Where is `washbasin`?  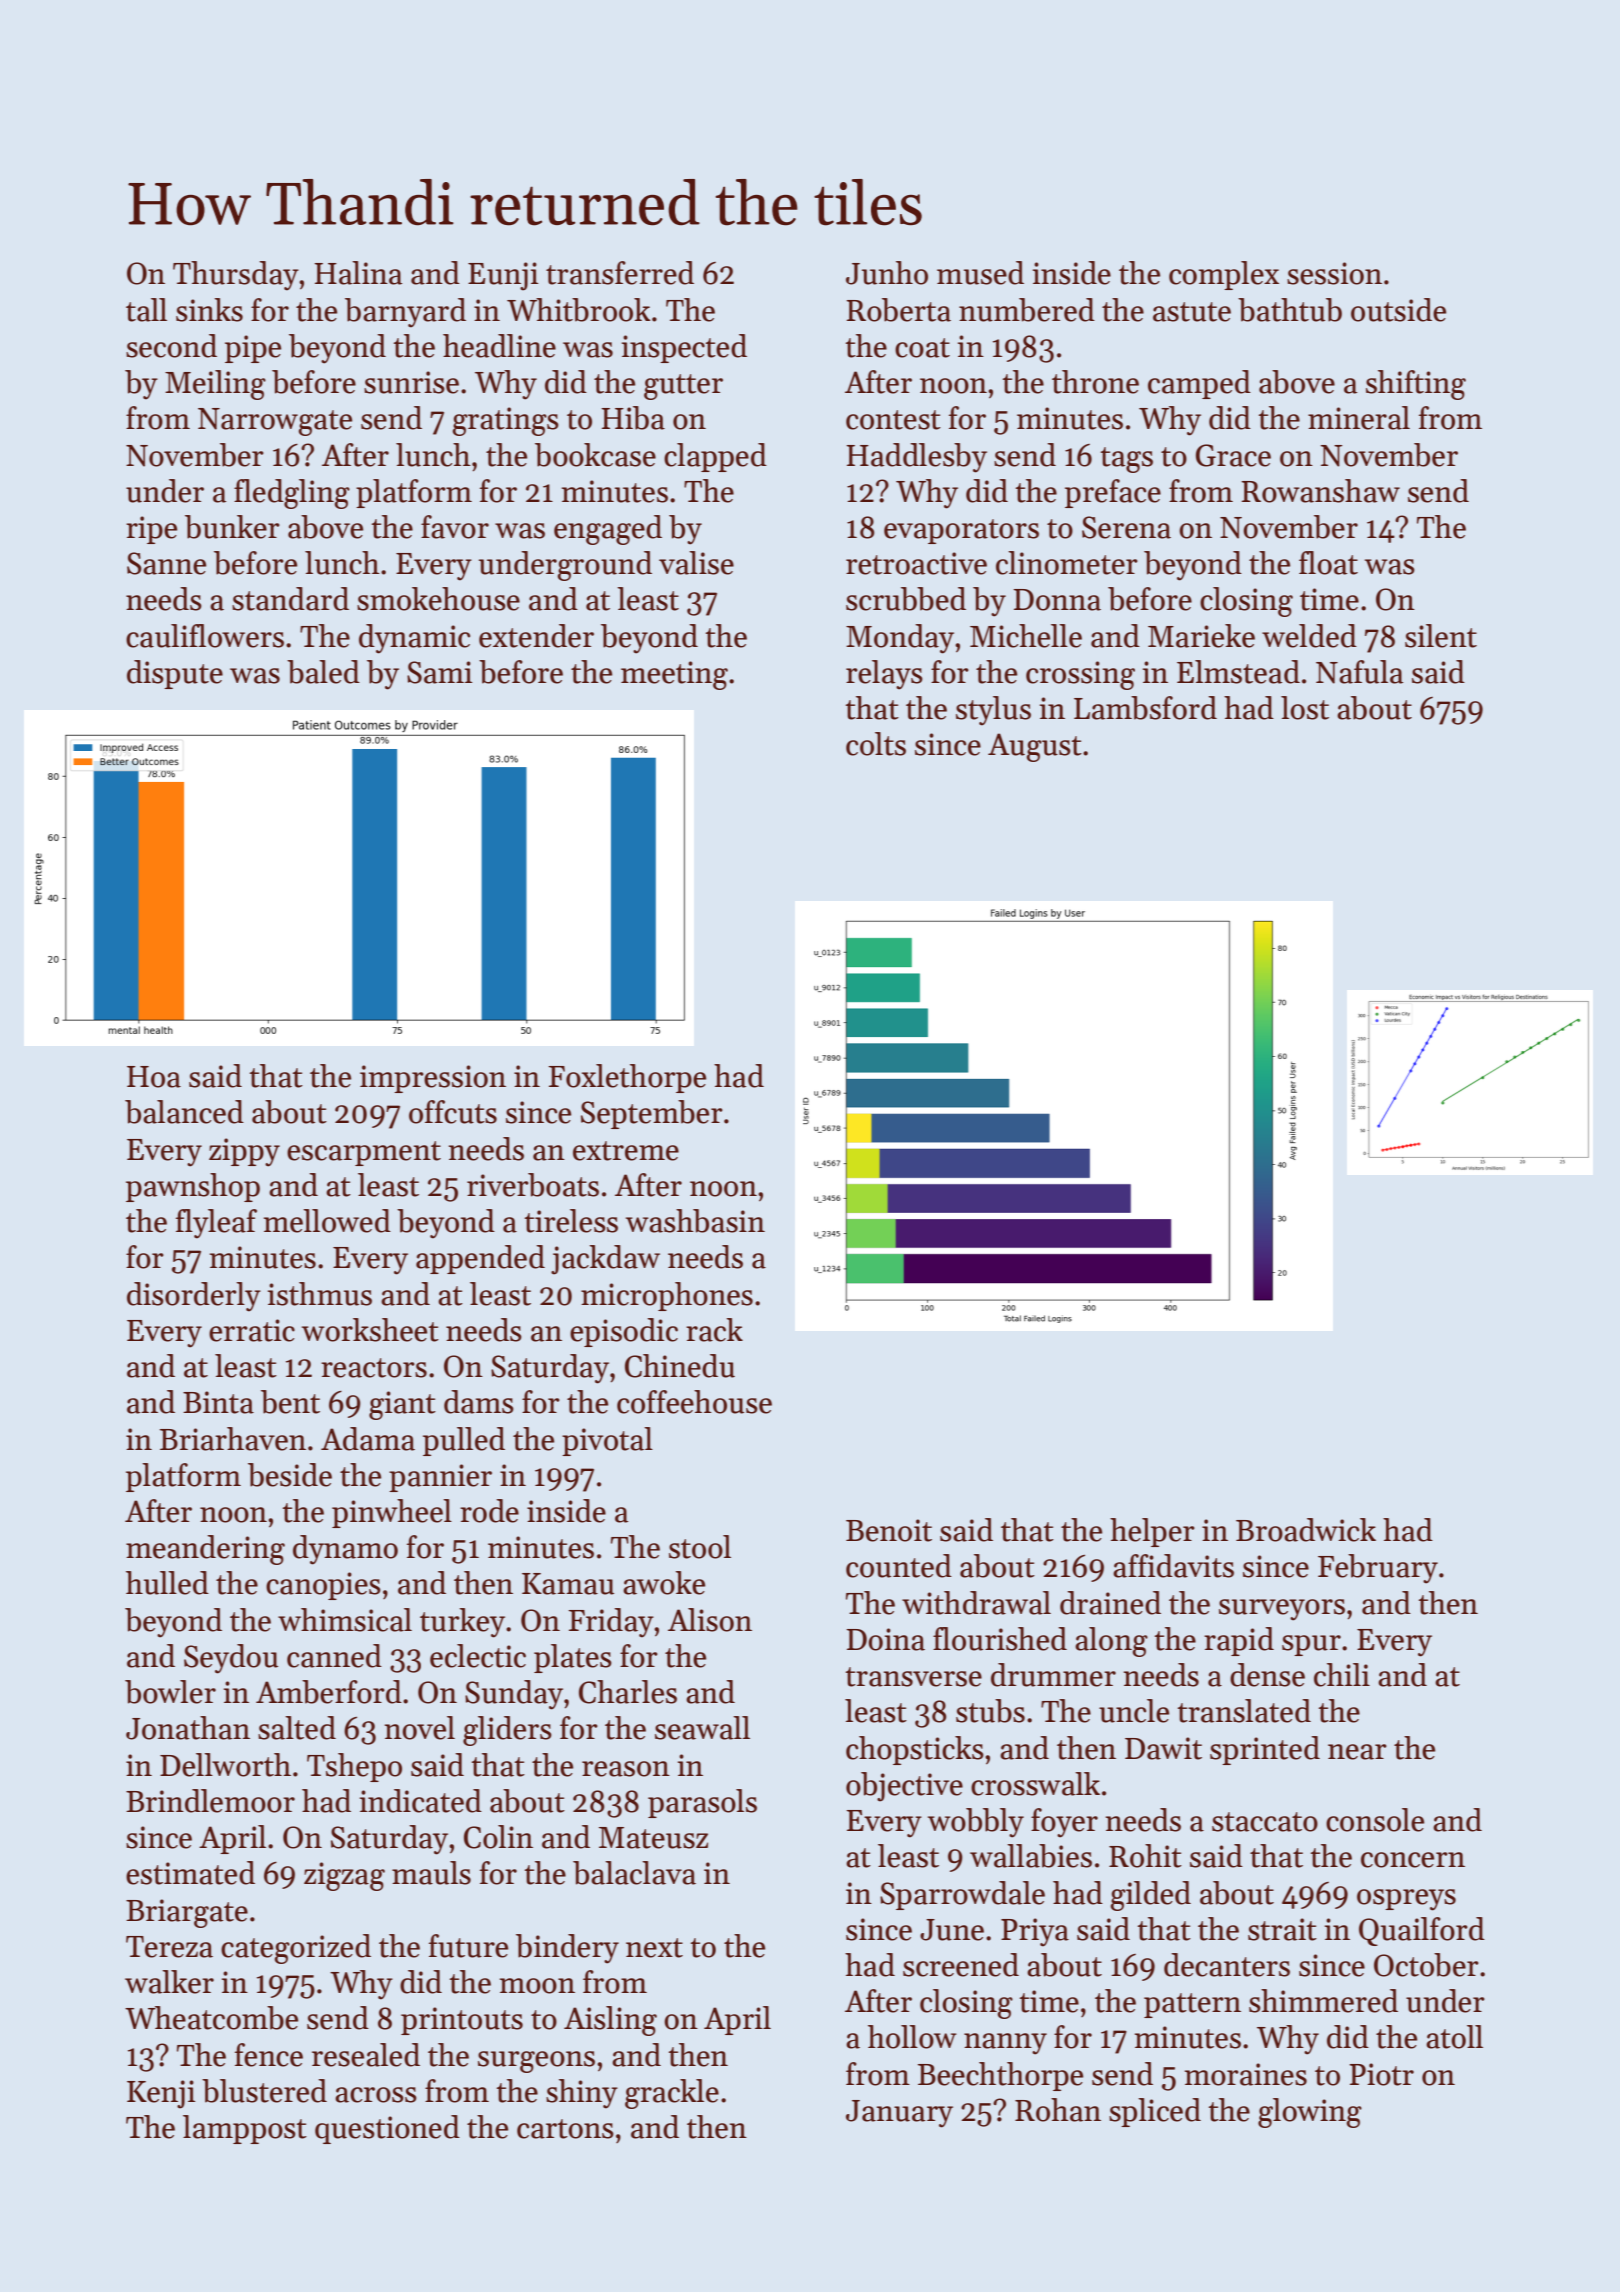 washbasin is located at coordinates (695, 1221).
